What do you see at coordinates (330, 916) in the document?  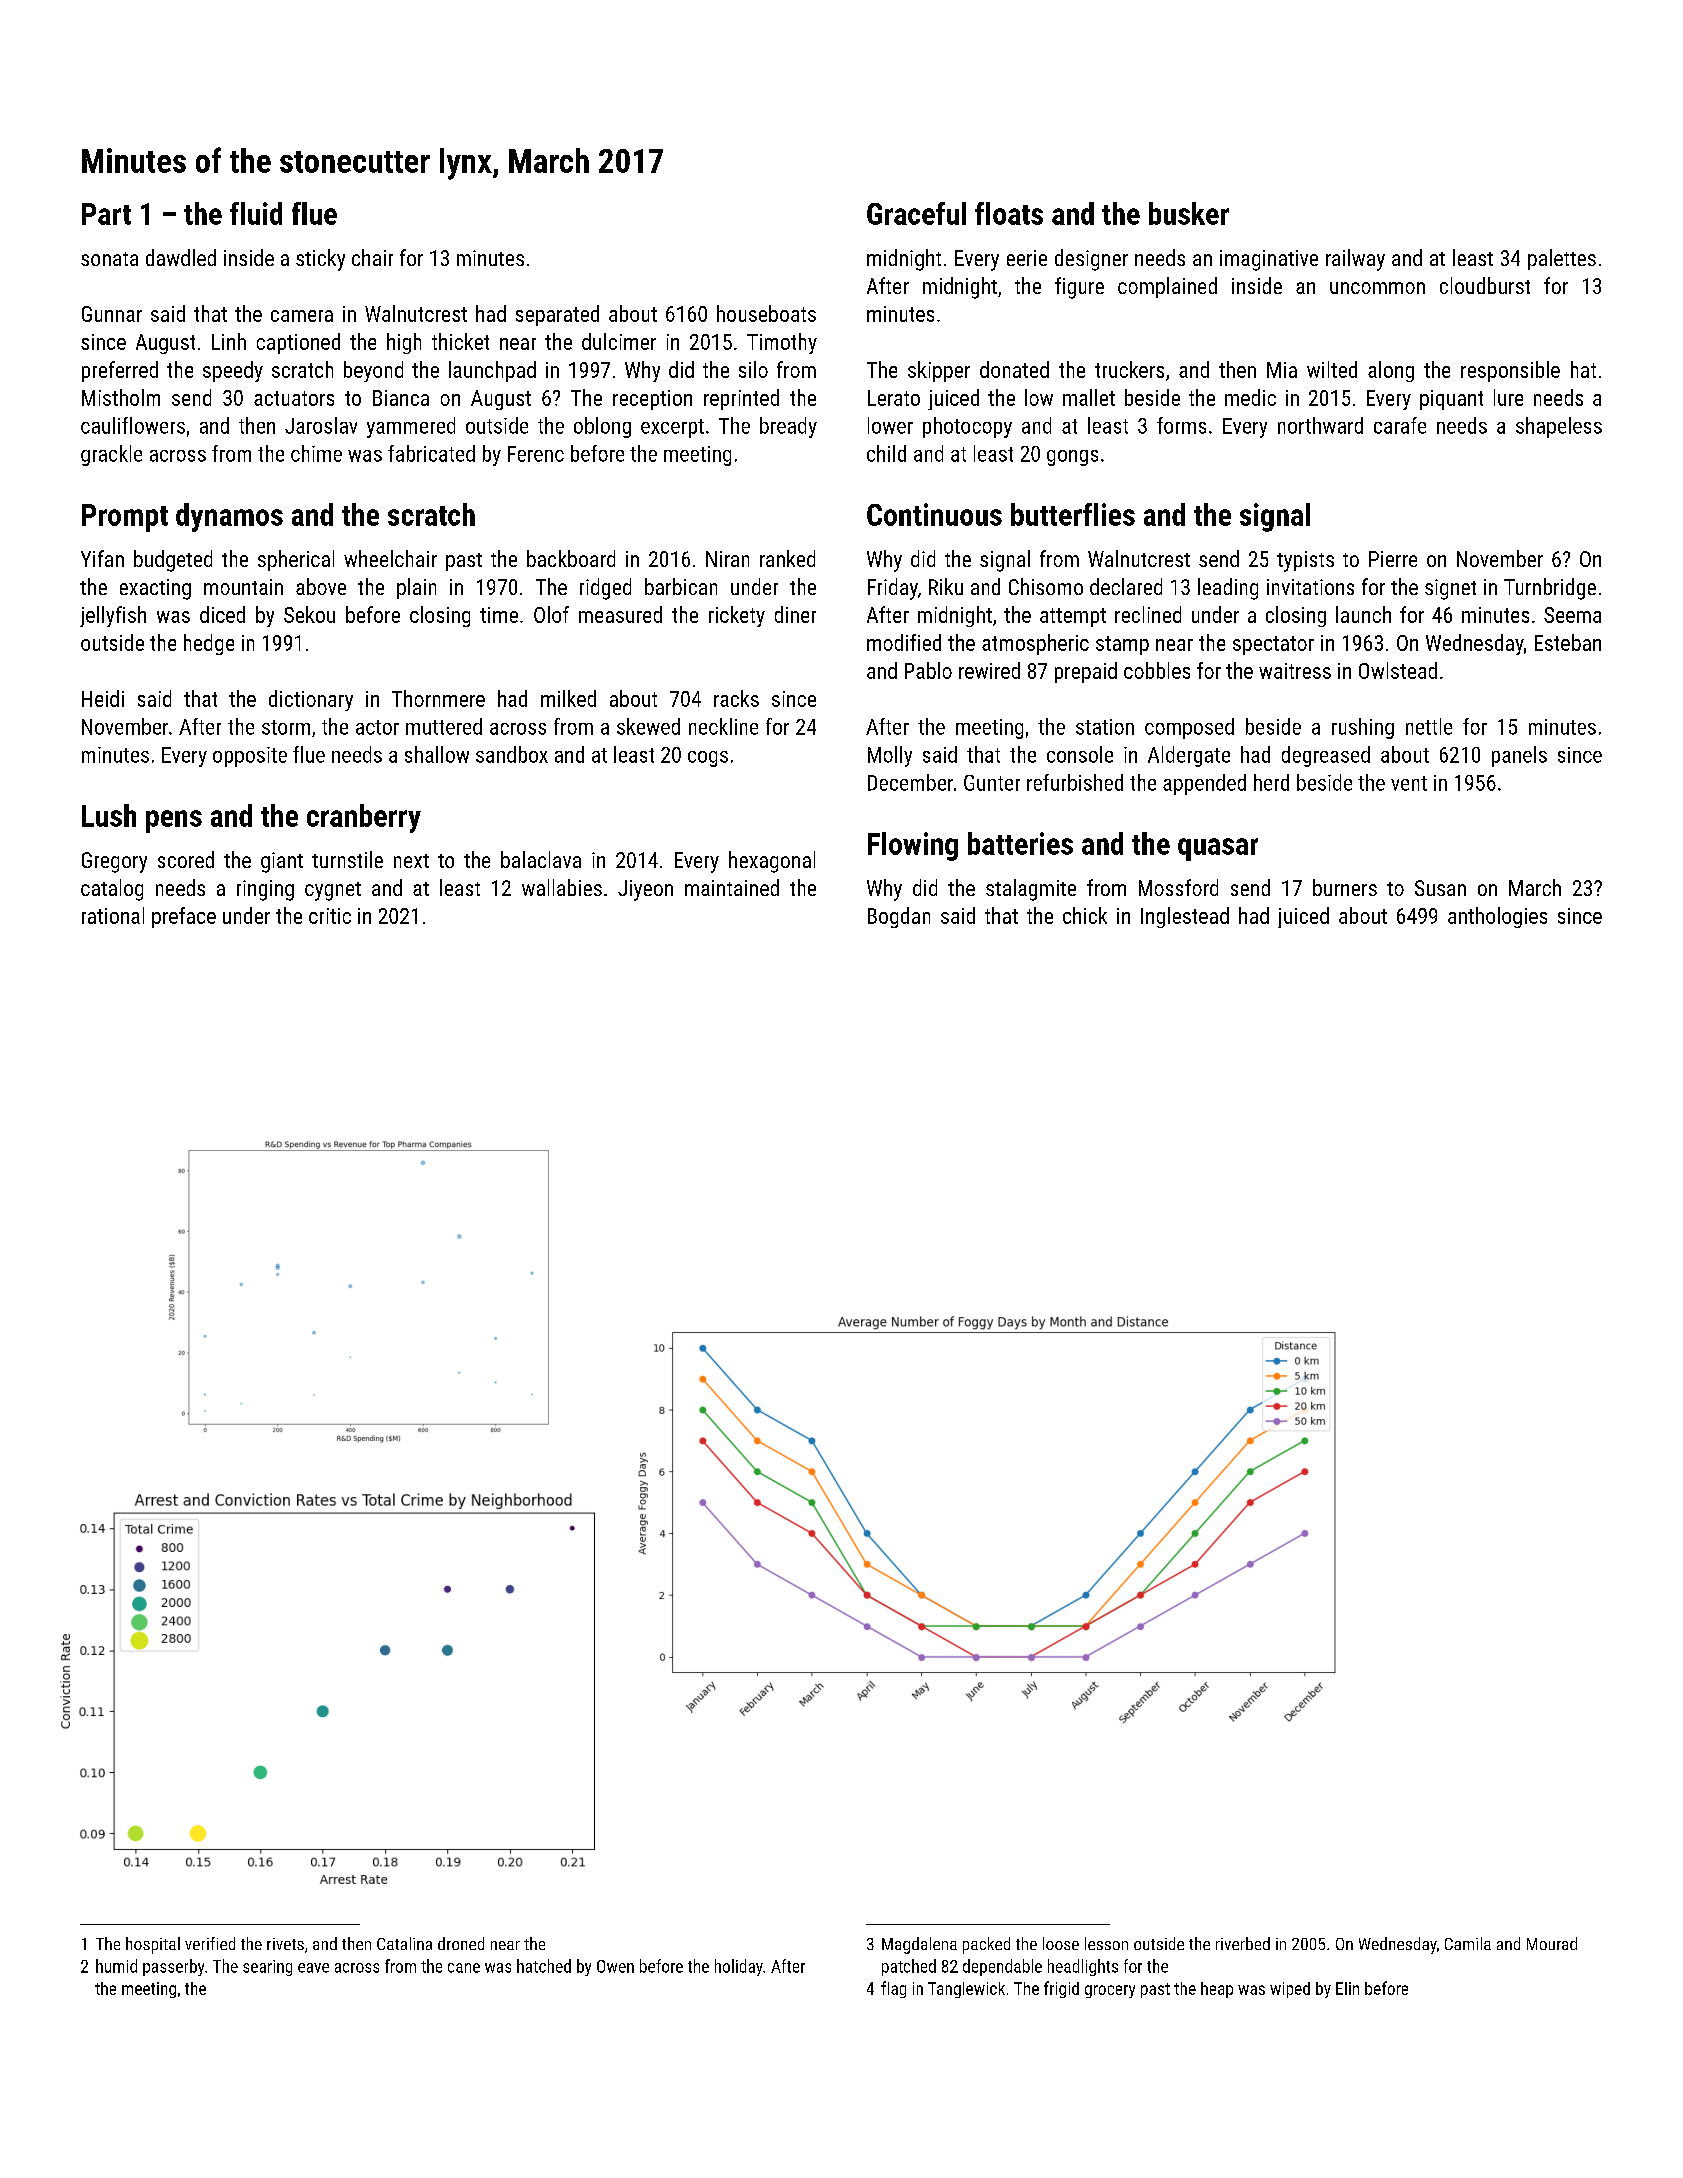 I see `critic` at bounding box center [330, 916].
